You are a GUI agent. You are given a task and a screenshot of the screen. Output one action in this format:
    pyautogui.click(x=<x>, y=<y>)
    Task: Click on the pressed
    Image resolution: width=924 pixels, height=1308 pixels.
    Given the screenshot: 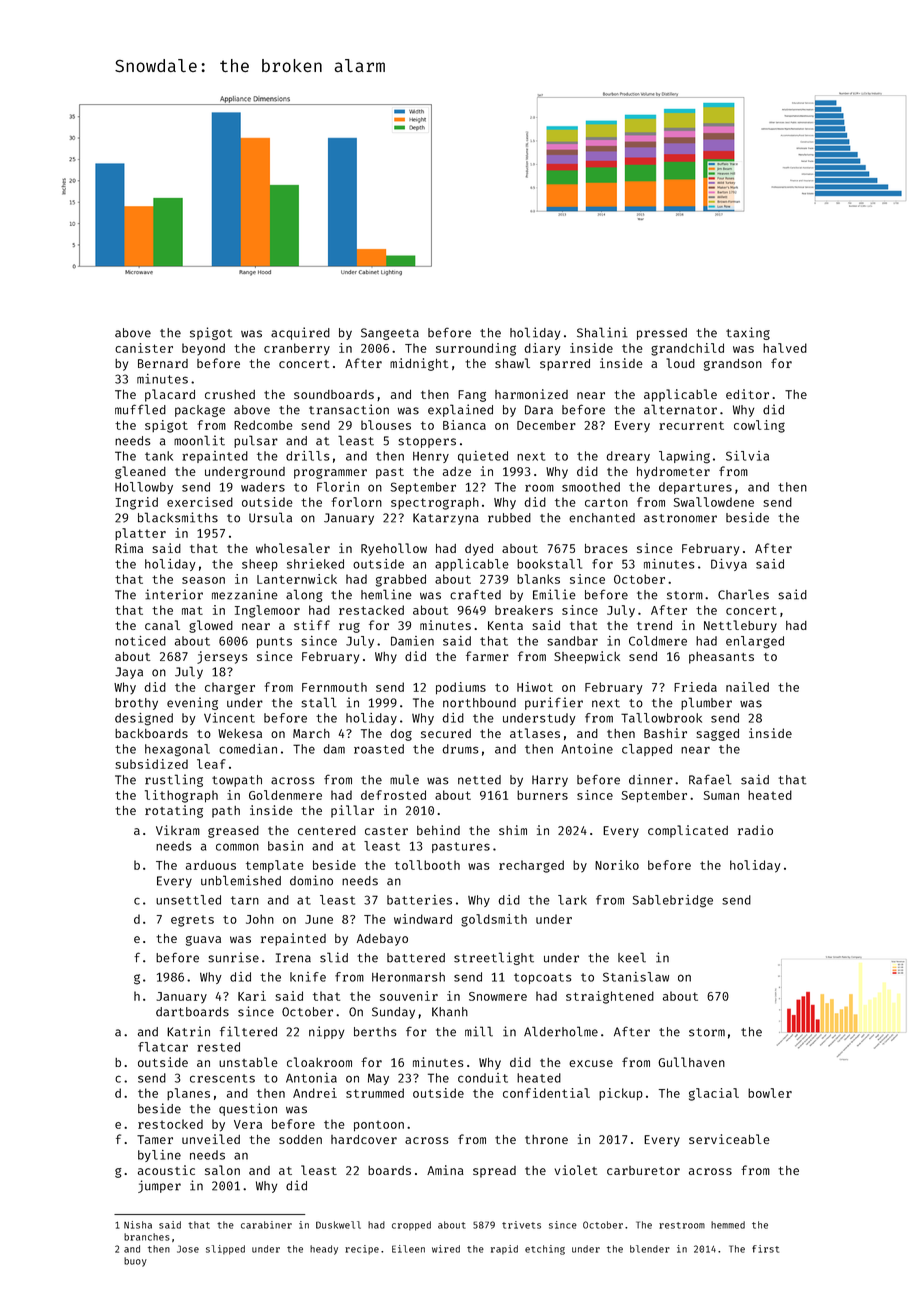 What is the action you would take?
    pyautogui.click(x=662, y=334)
